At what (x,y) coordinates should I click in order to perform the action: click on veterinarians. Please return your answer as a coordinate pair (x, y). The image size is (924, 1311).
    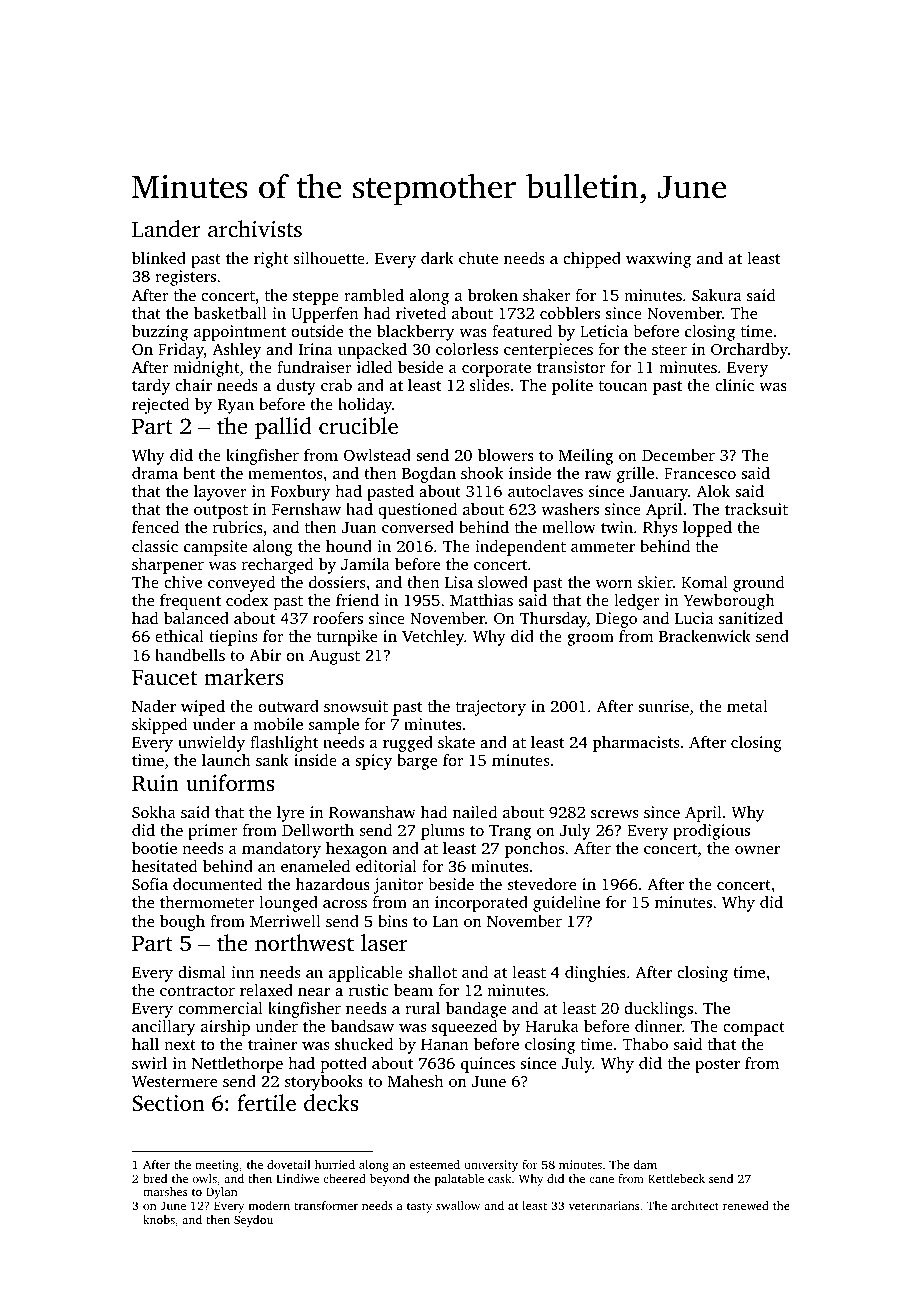
    Looking at the image, I should click on (604, 1205).
